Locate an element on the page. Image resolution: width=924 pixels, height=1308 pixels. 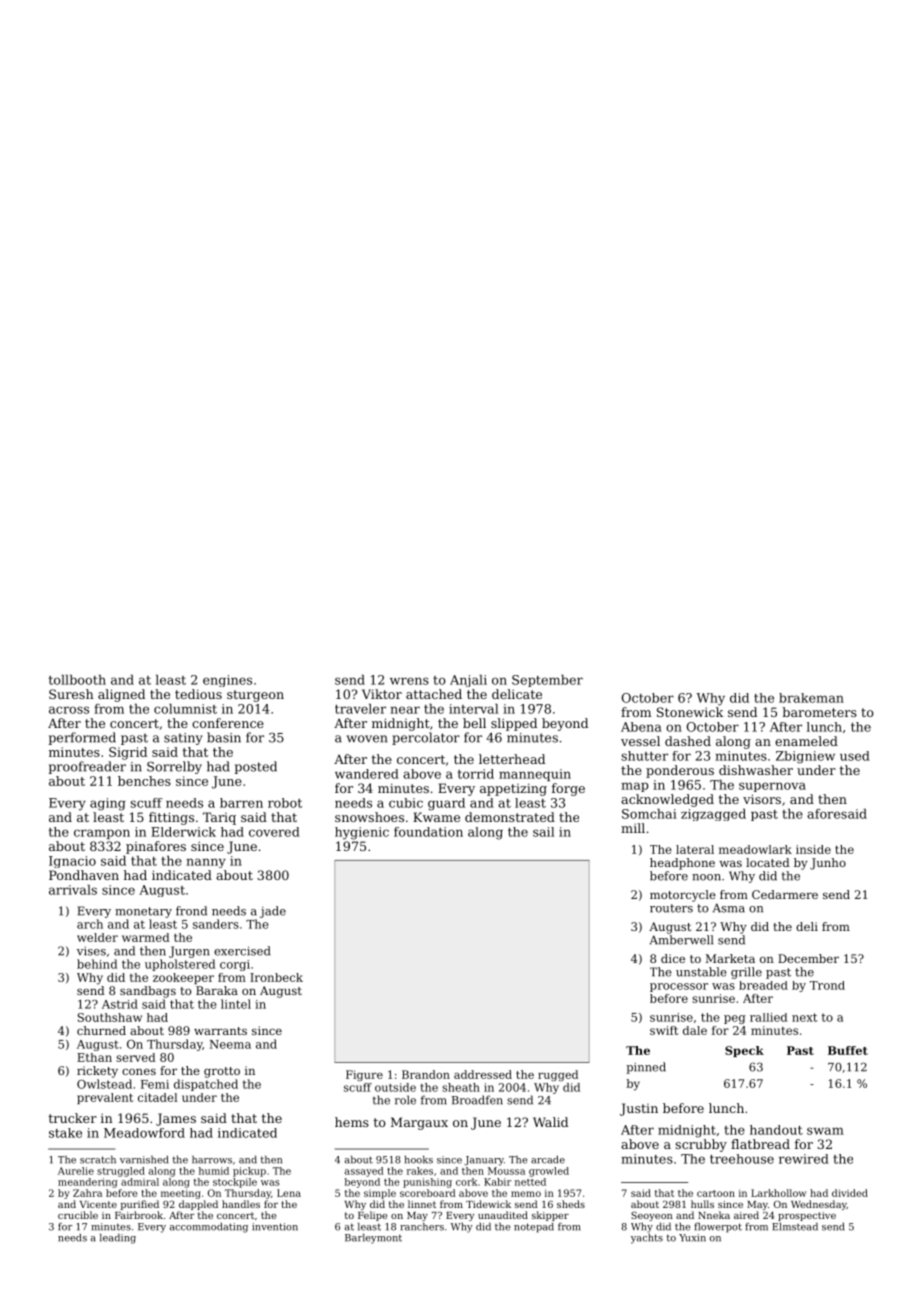
Ignacio is located at coordinates (72, 862).
